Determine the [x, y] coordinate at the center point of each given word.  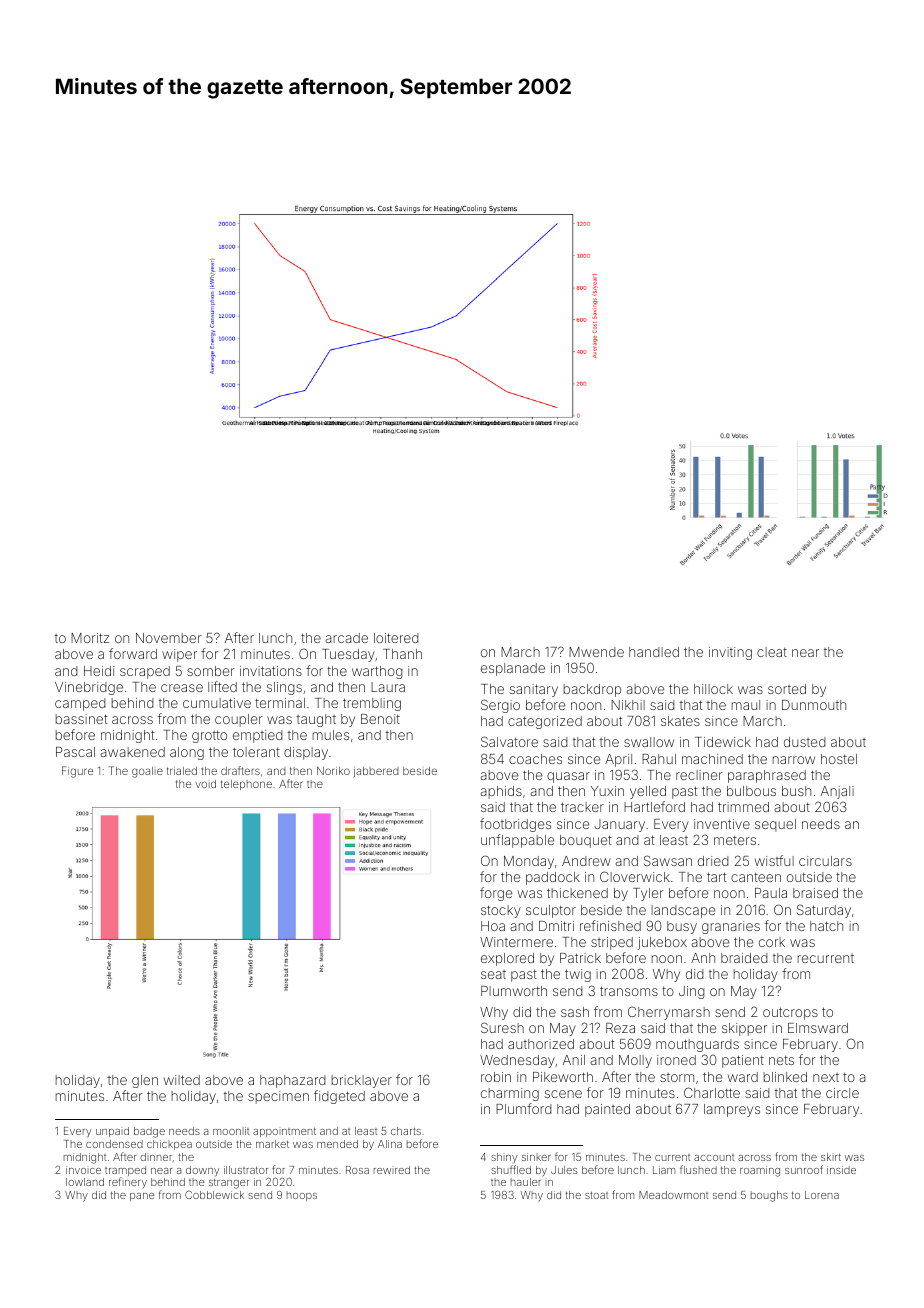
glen [145, 1081]
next [826, 1077]
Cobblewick [214, 1195]
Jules [564, 1170]
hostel [839, 759]
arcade [347, 638]
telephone [246, 785]
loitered [396, 638]
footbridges [515, 825]
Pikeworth [563, 1077]
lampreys [732, 1110]
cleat [772, 652]
